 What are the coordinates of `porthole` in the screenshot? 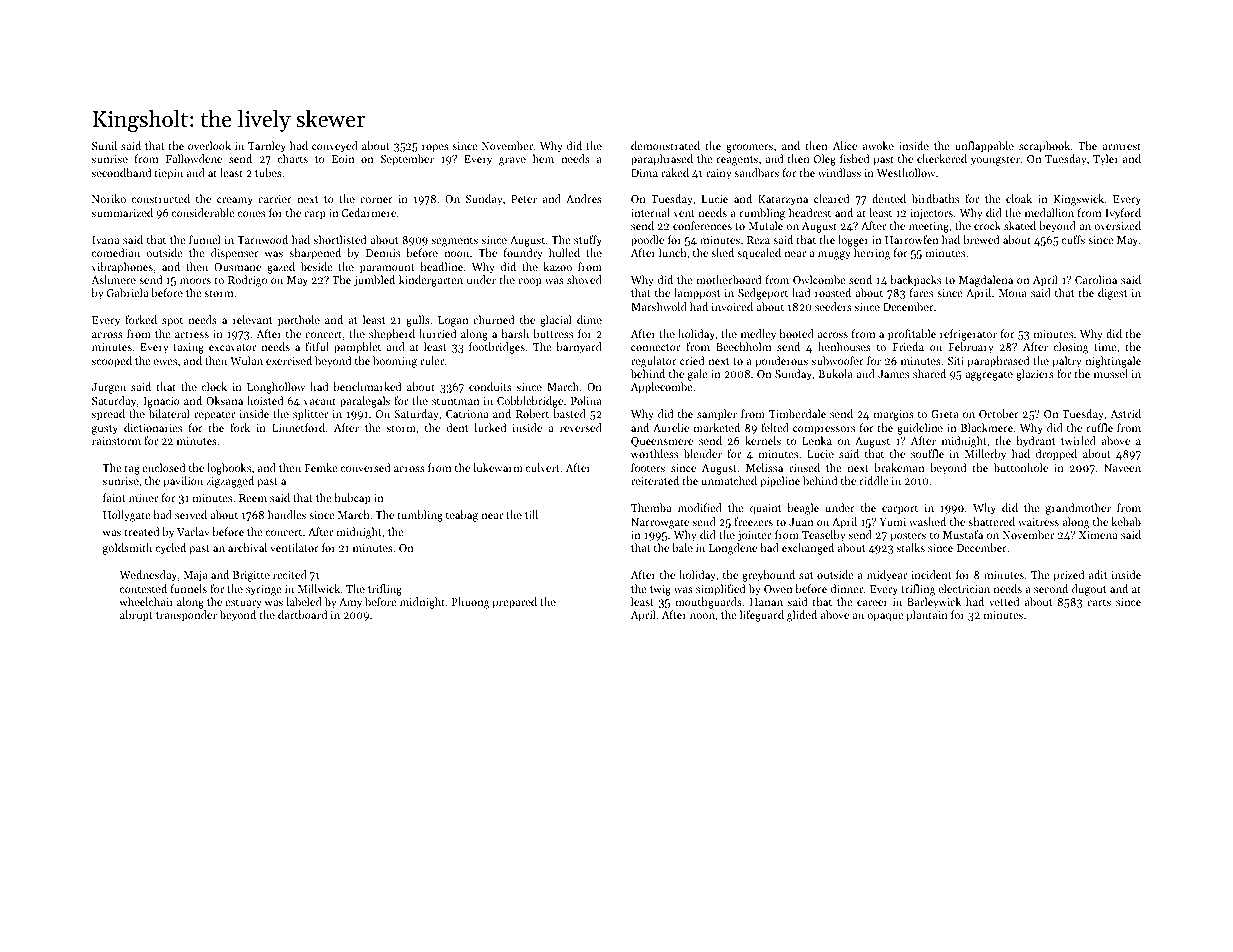 It's located at (299, 321).
